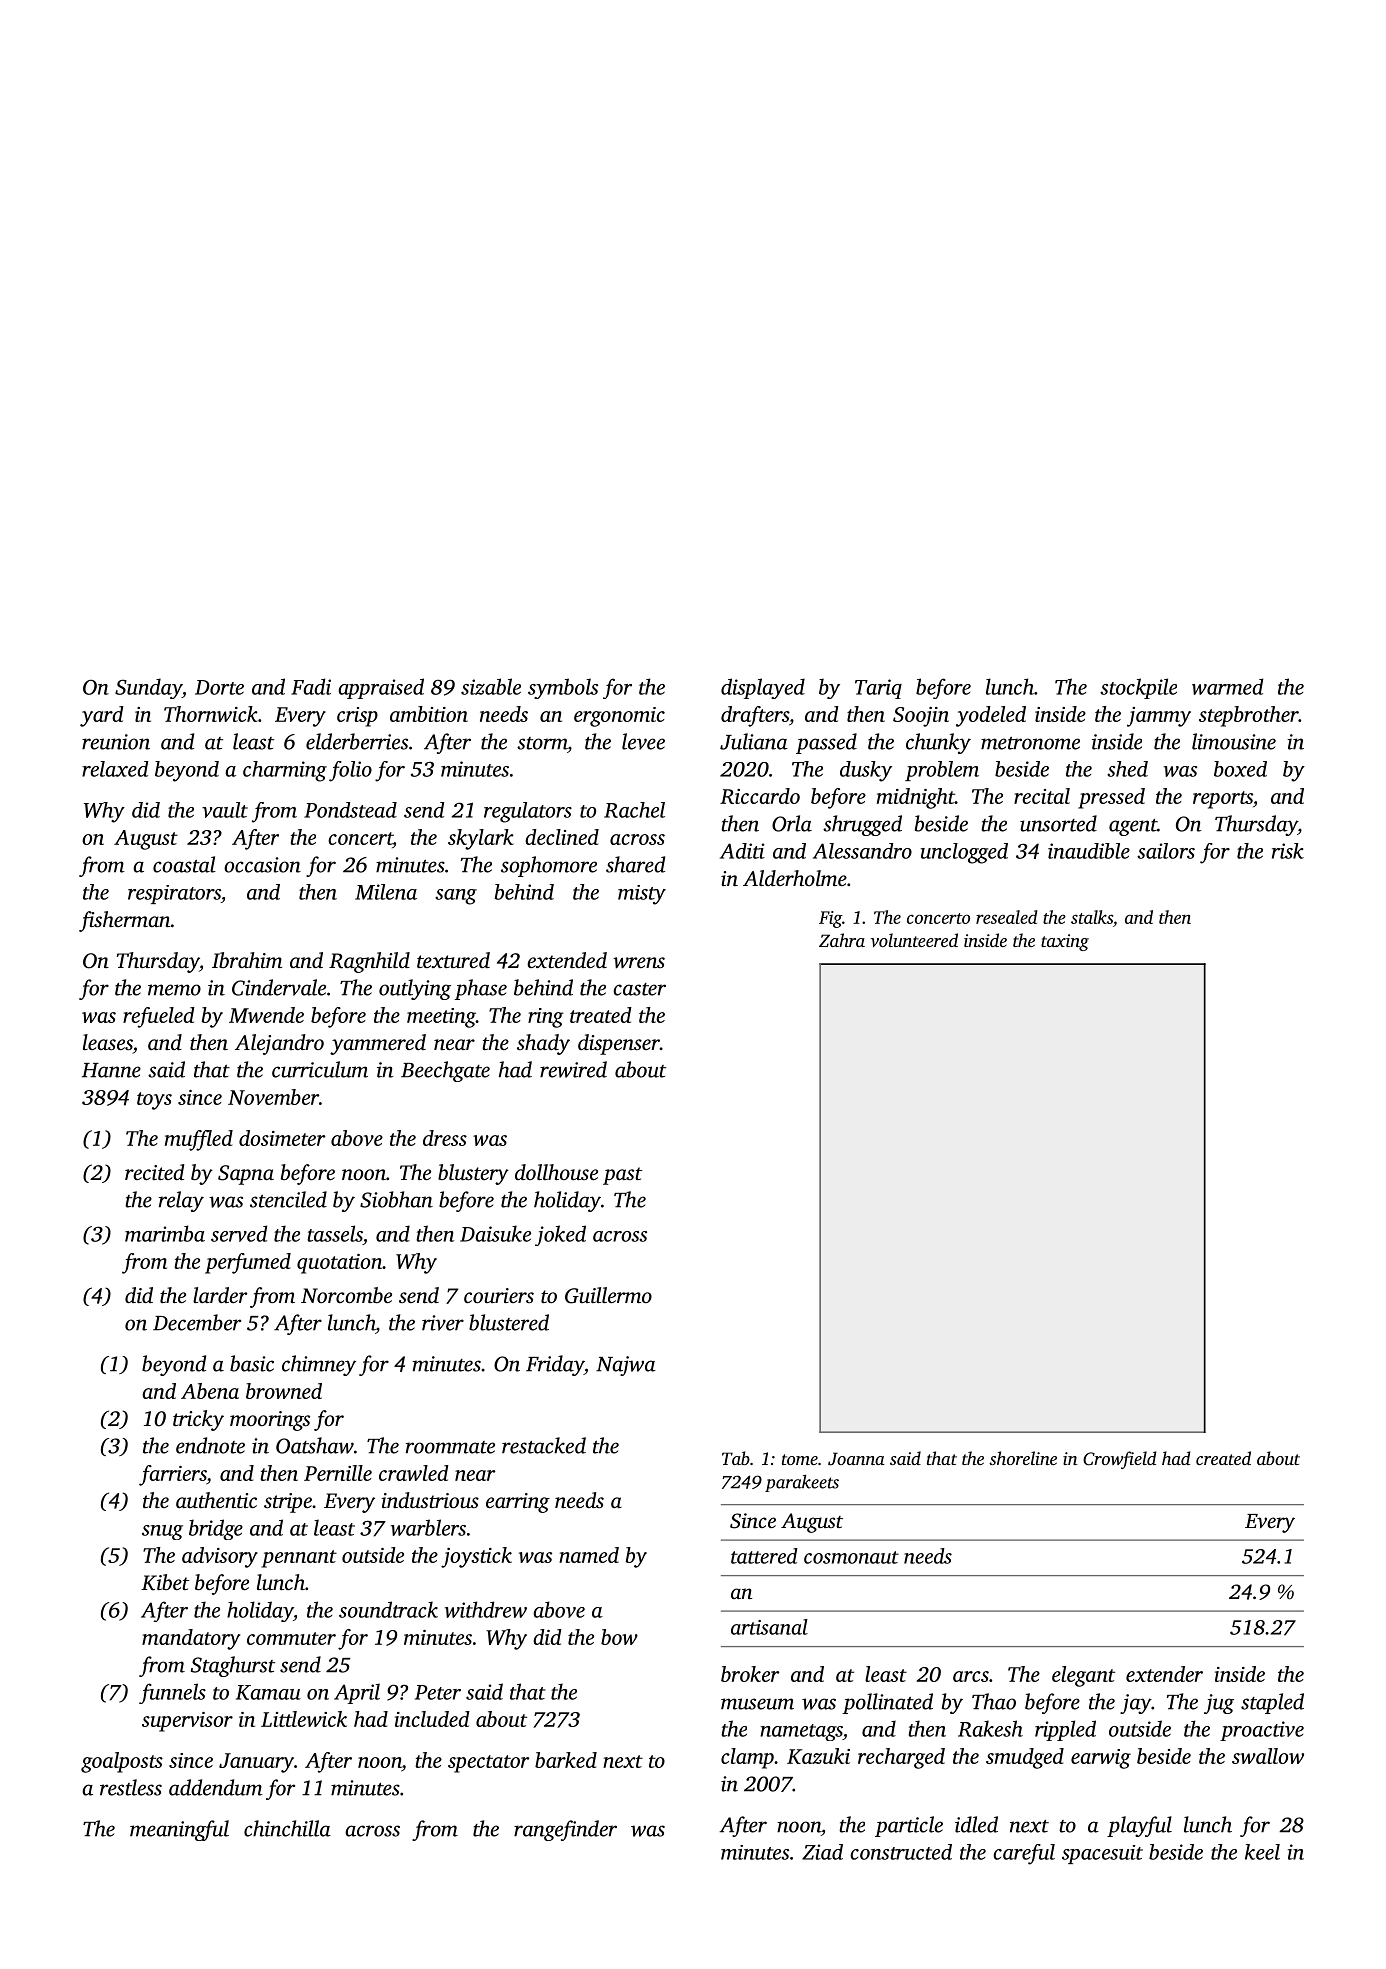  Describe the element at coordinates (1058, 823) in the screenshot. I see `unsorted` at that location.
